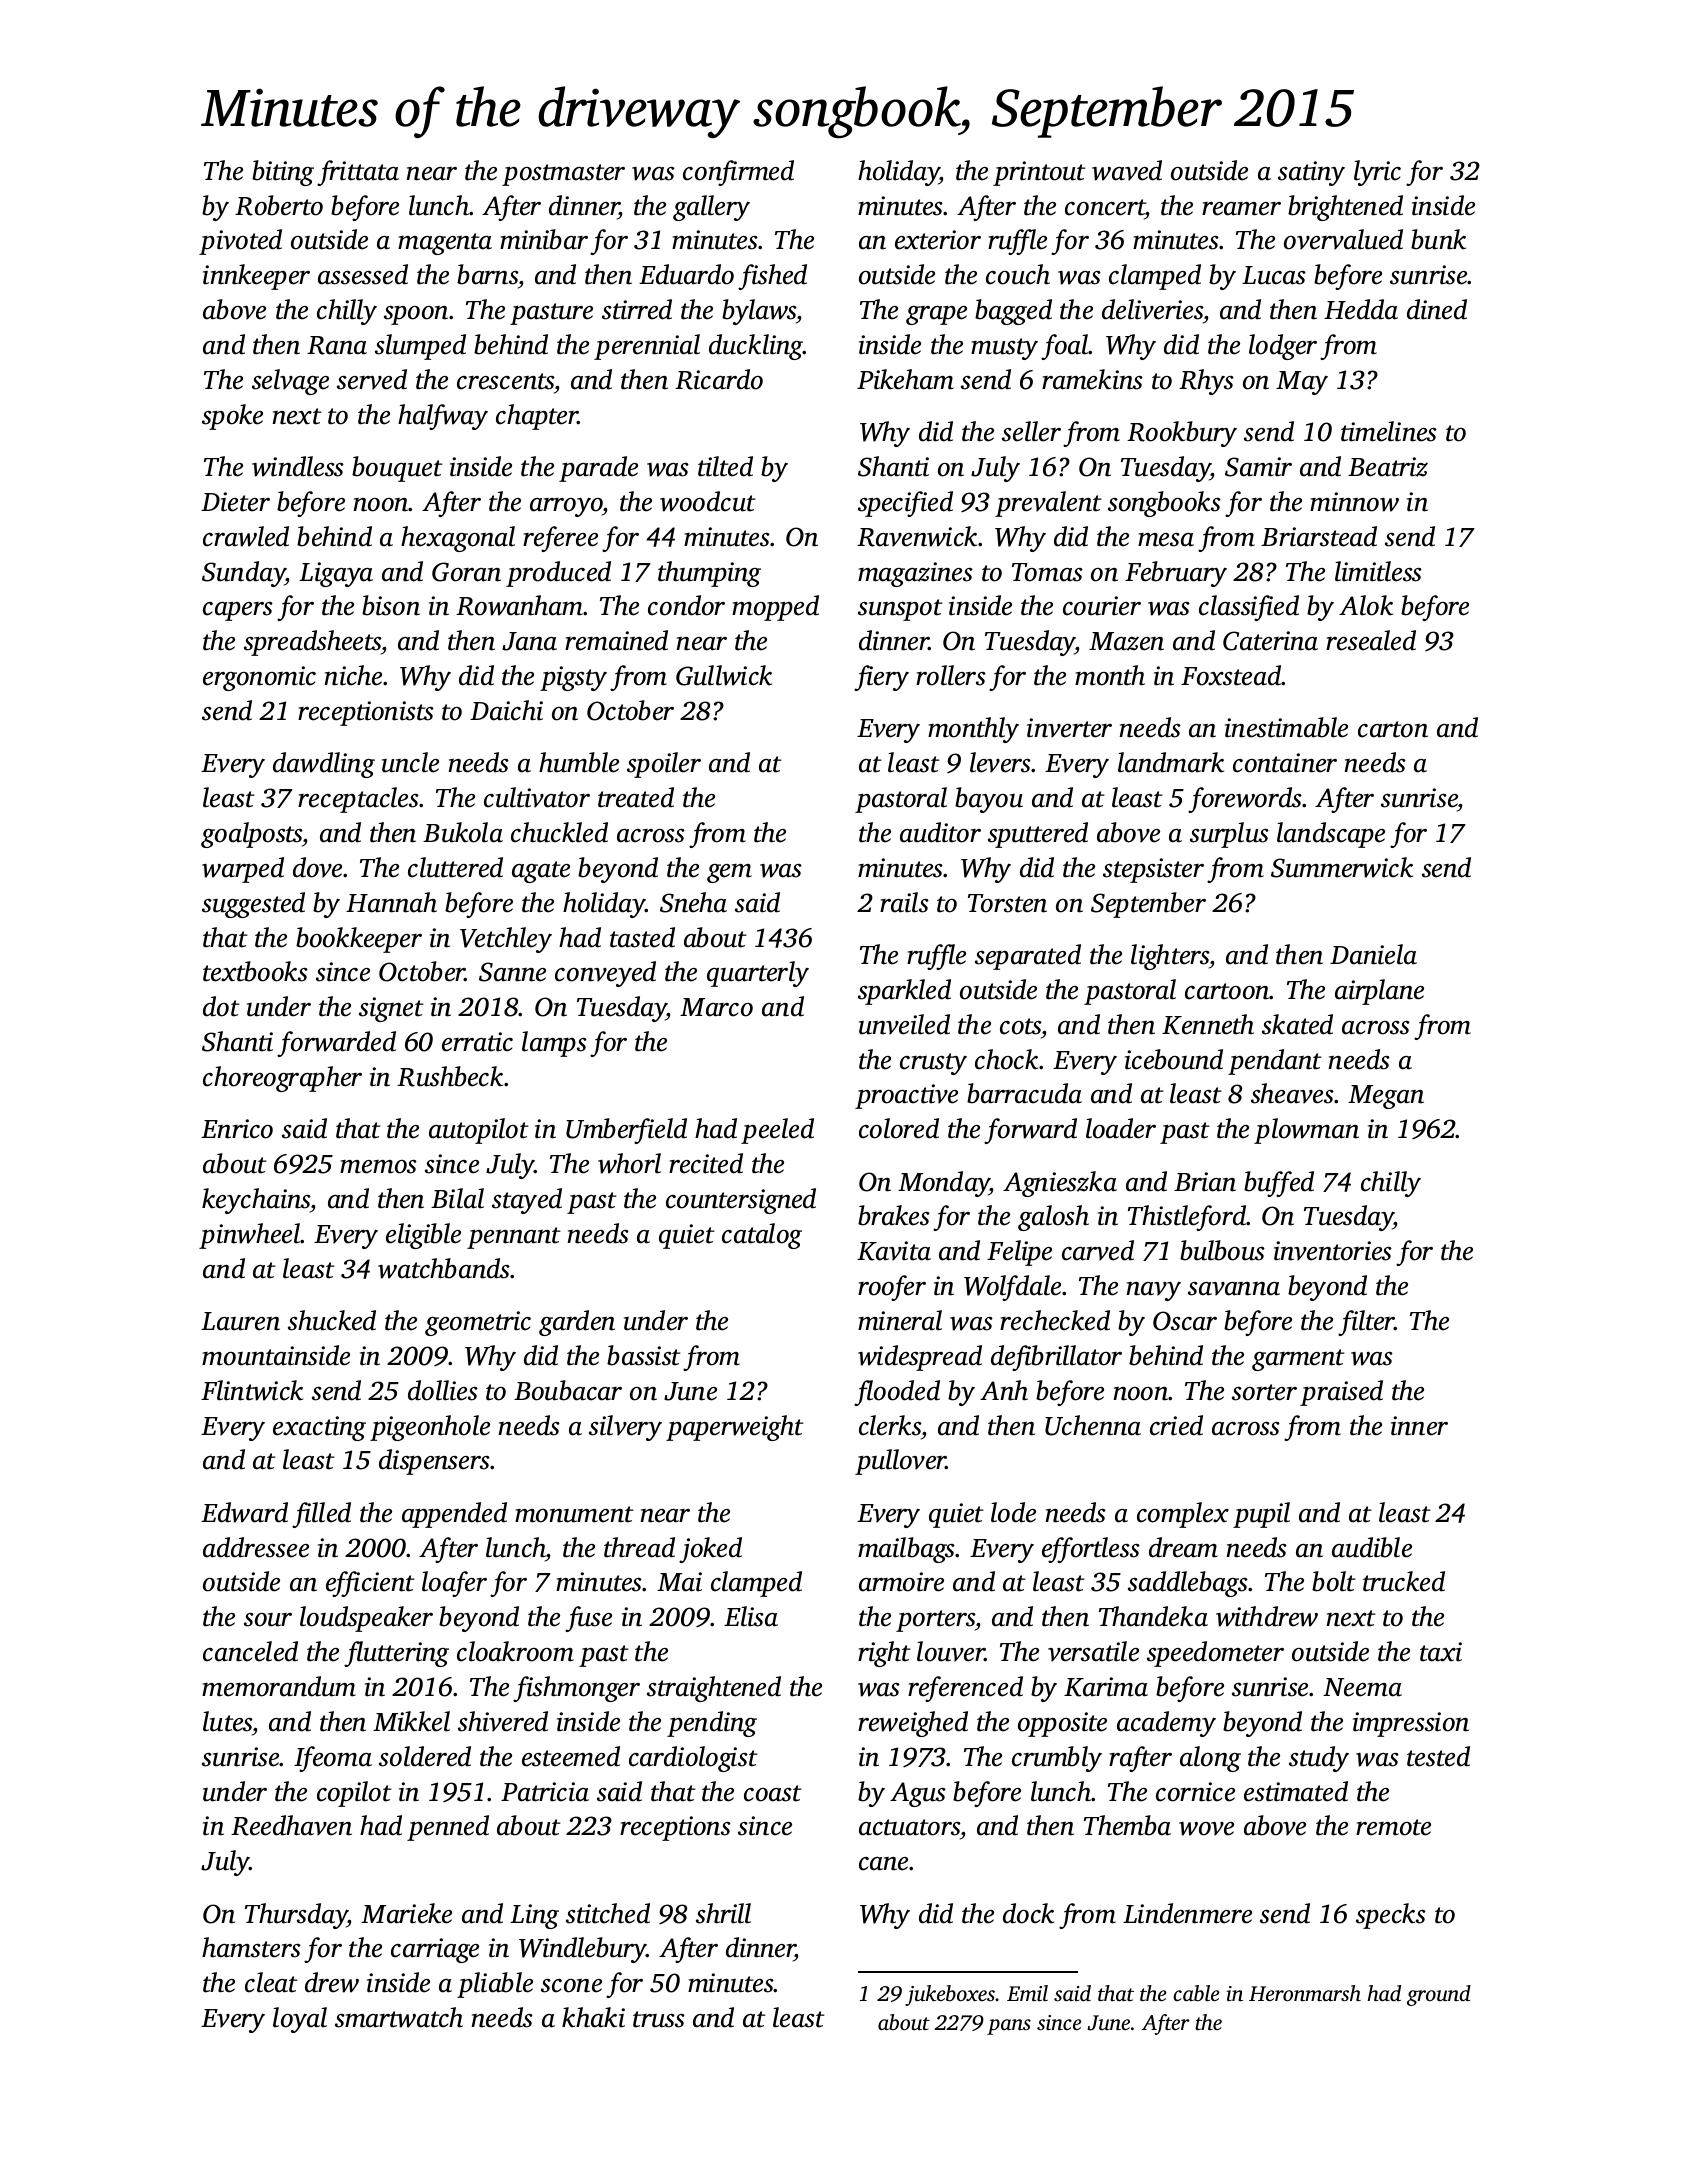  Describe the element at coordinates (593, 2017) in the screenshot. I see `khaki` at that location.
